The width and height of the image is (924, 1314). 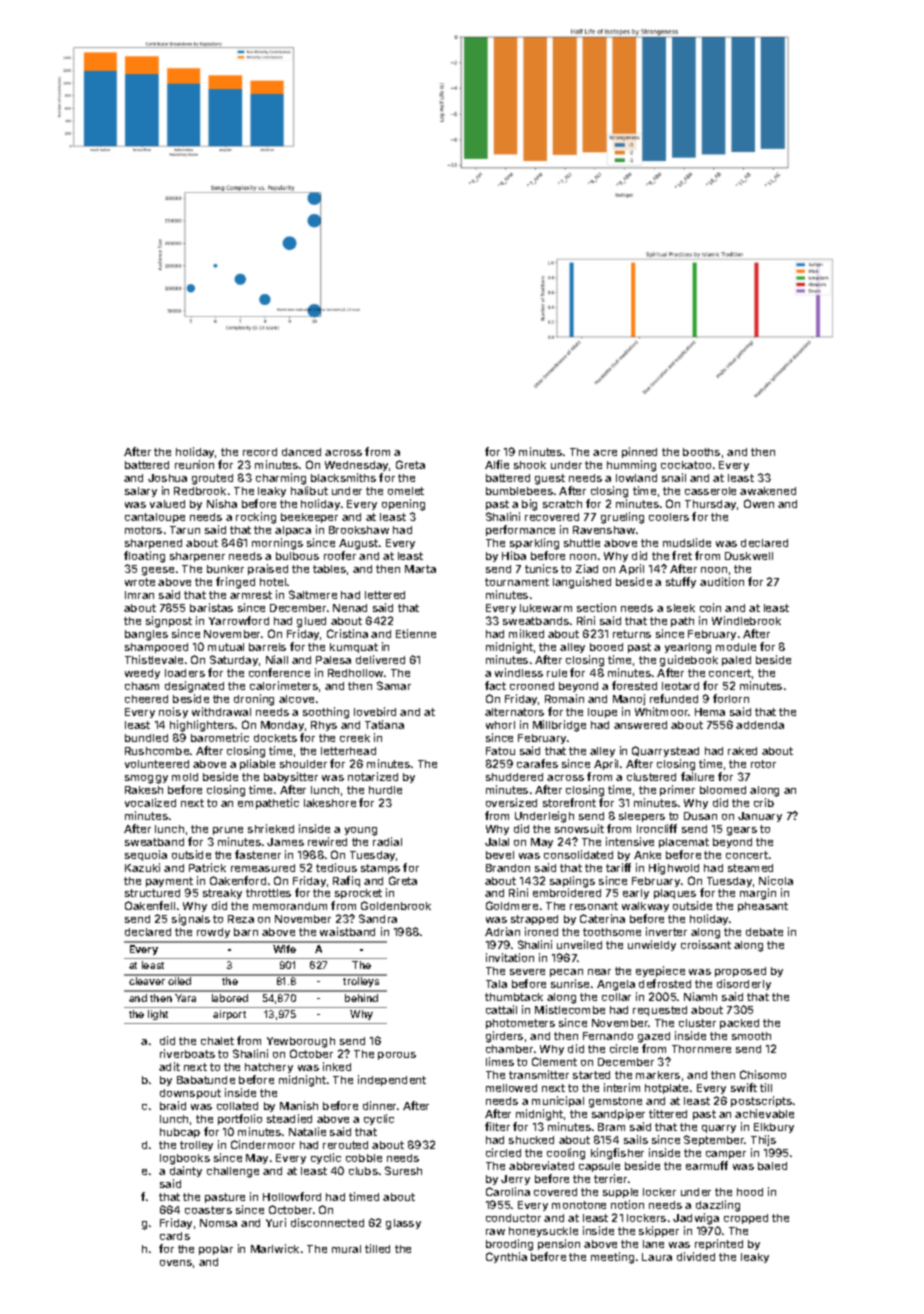 I want to click on hatchery, so click(x=269, y=1068).
